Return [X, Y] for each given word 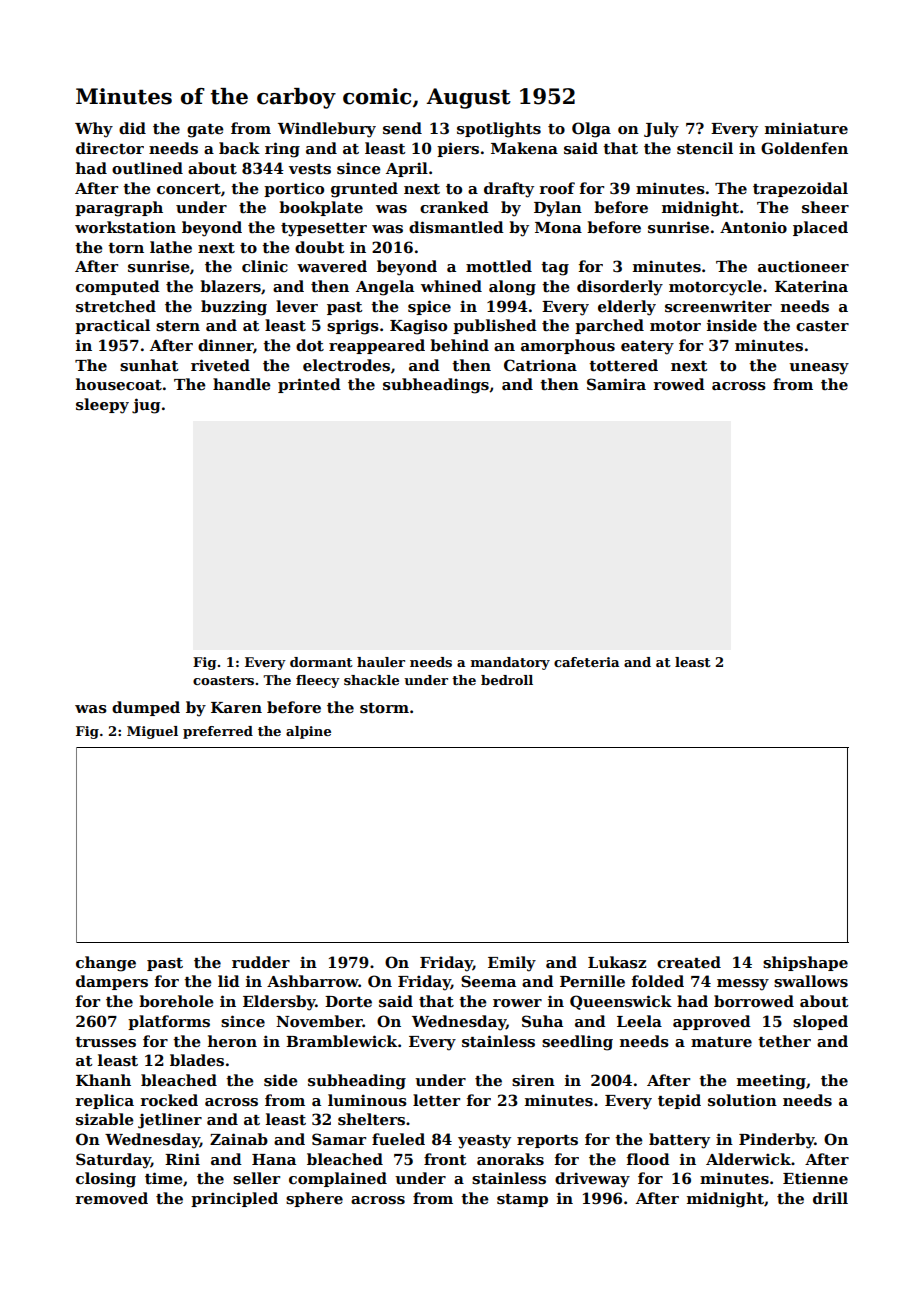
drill [830, 1198]
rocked [169, 1100]
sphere [314, 1199]
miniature [806, 128]
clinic [265, 266]
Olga [591, 130]
